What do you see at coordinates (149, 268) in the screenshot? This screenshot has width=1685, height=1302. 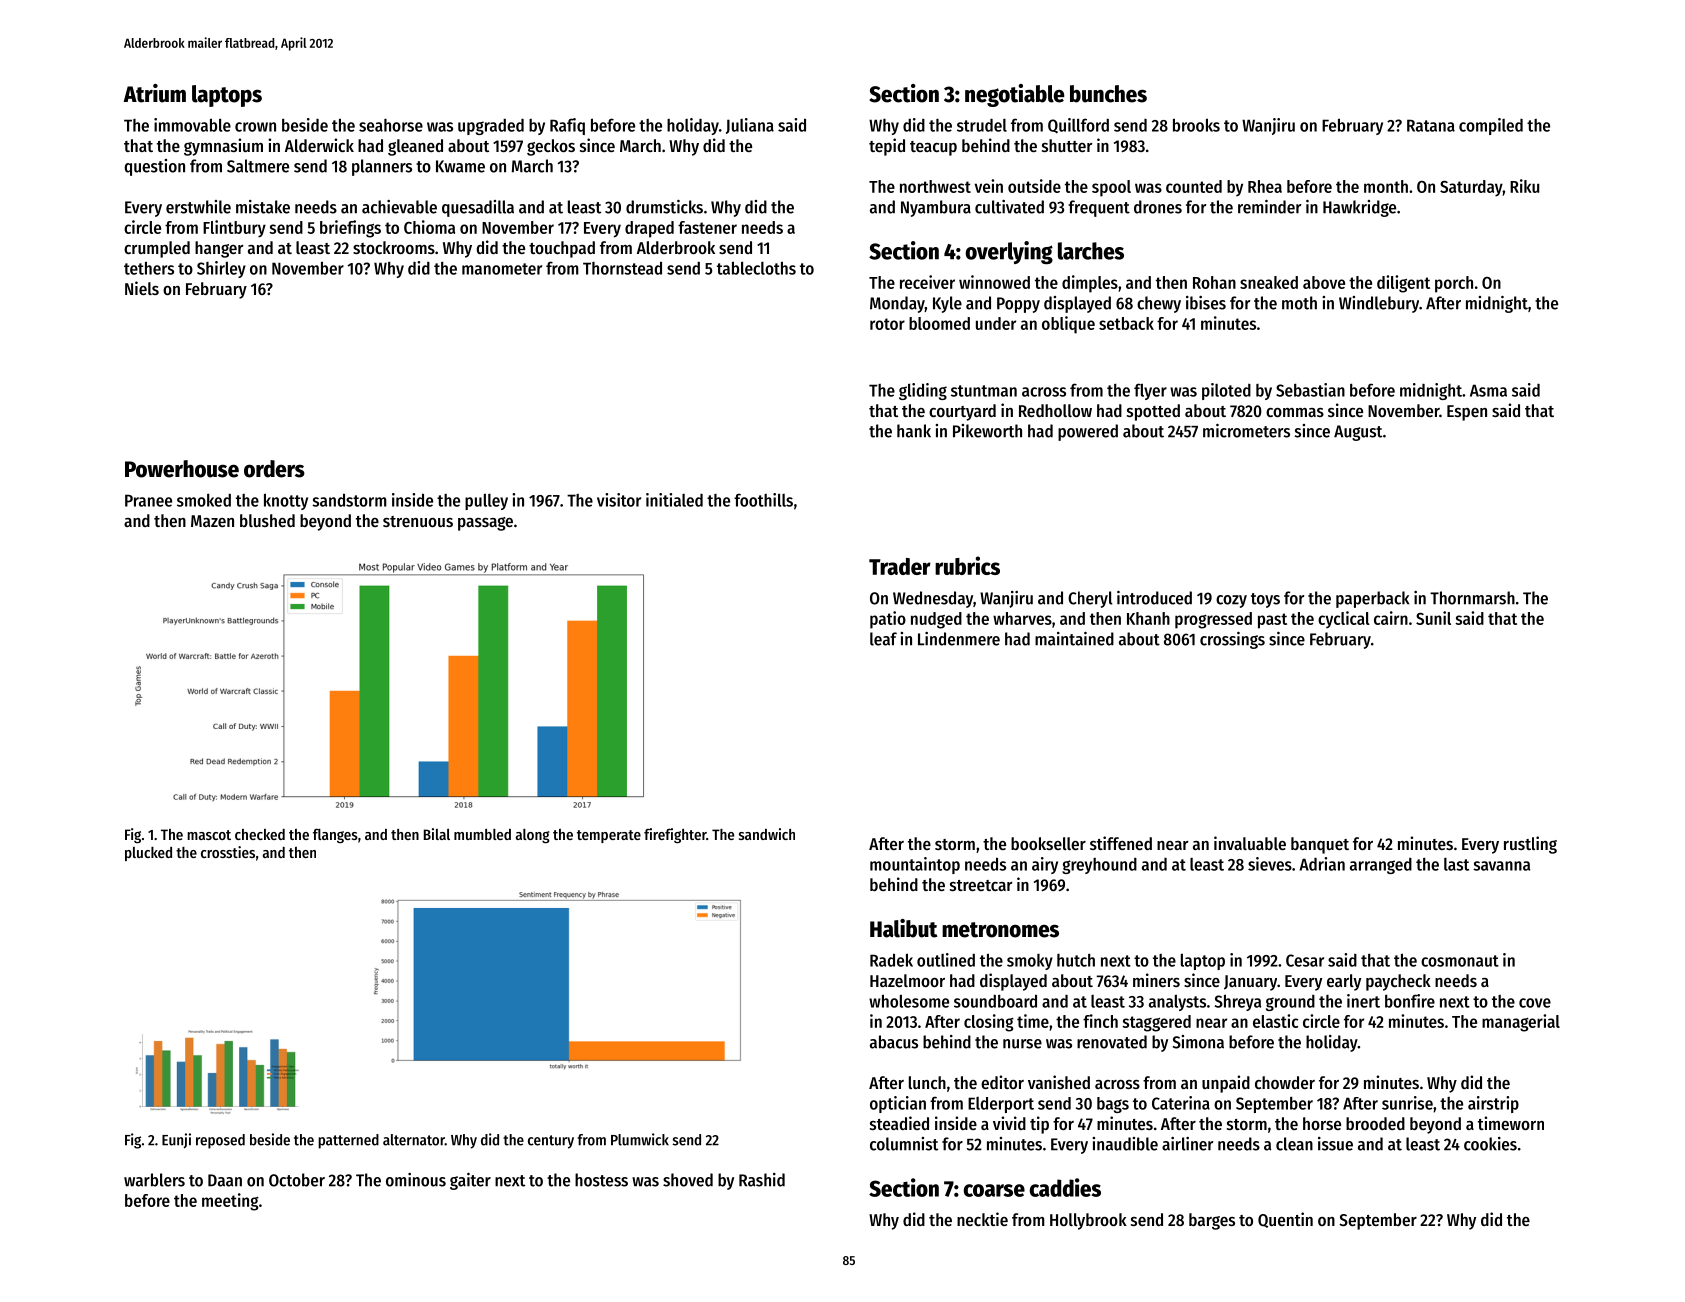 I see `tethers` at bounding box center [149, 268].
